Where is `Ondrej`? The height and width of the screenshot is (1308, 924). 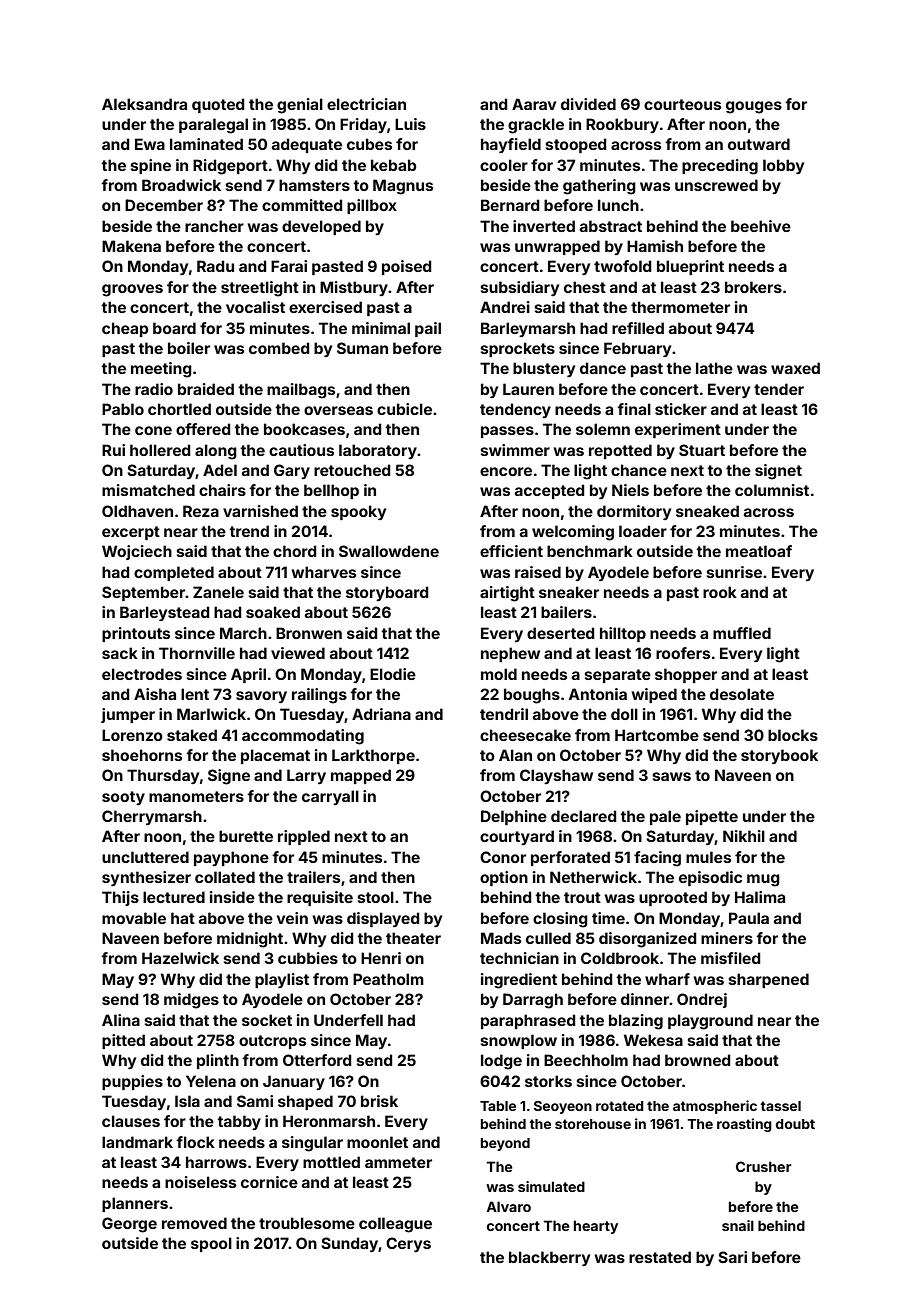 Ondrej is located at coordinates (702, 1000).
